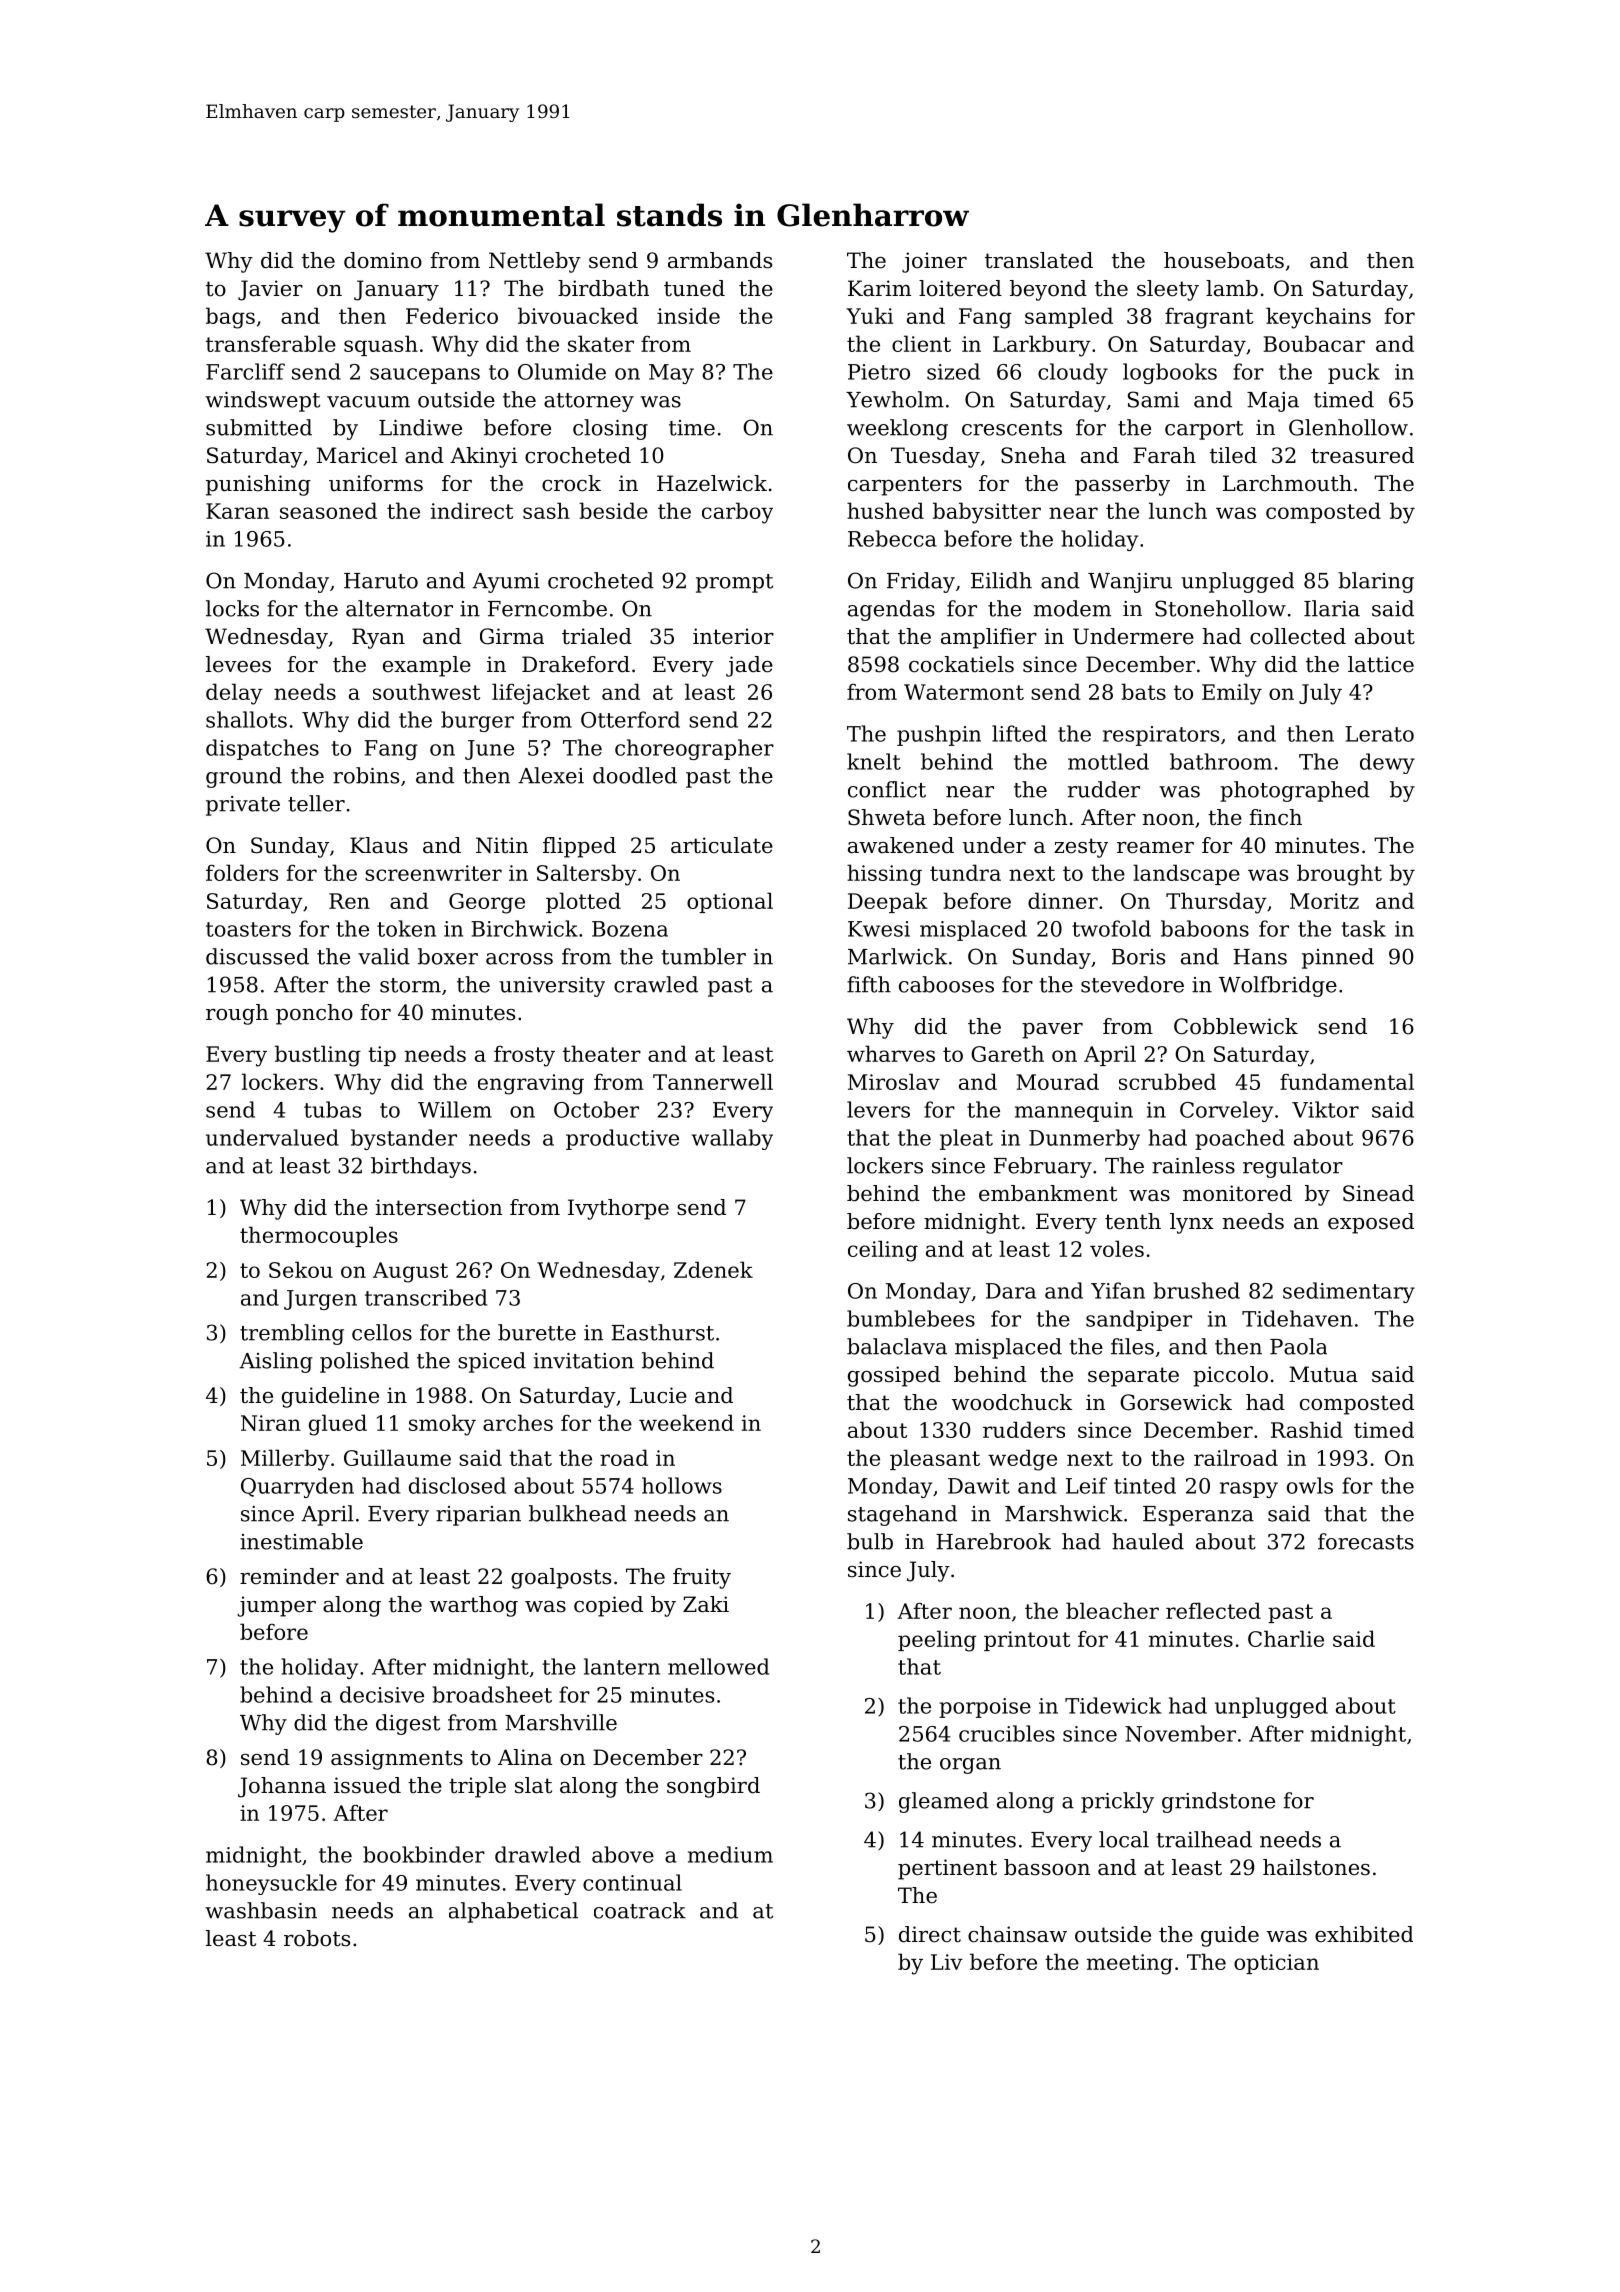 The image size is (1620, 2292). What do you see at coordinates (270, 290) in the document?
I see `Javier` at bounding box center [270, 290].
